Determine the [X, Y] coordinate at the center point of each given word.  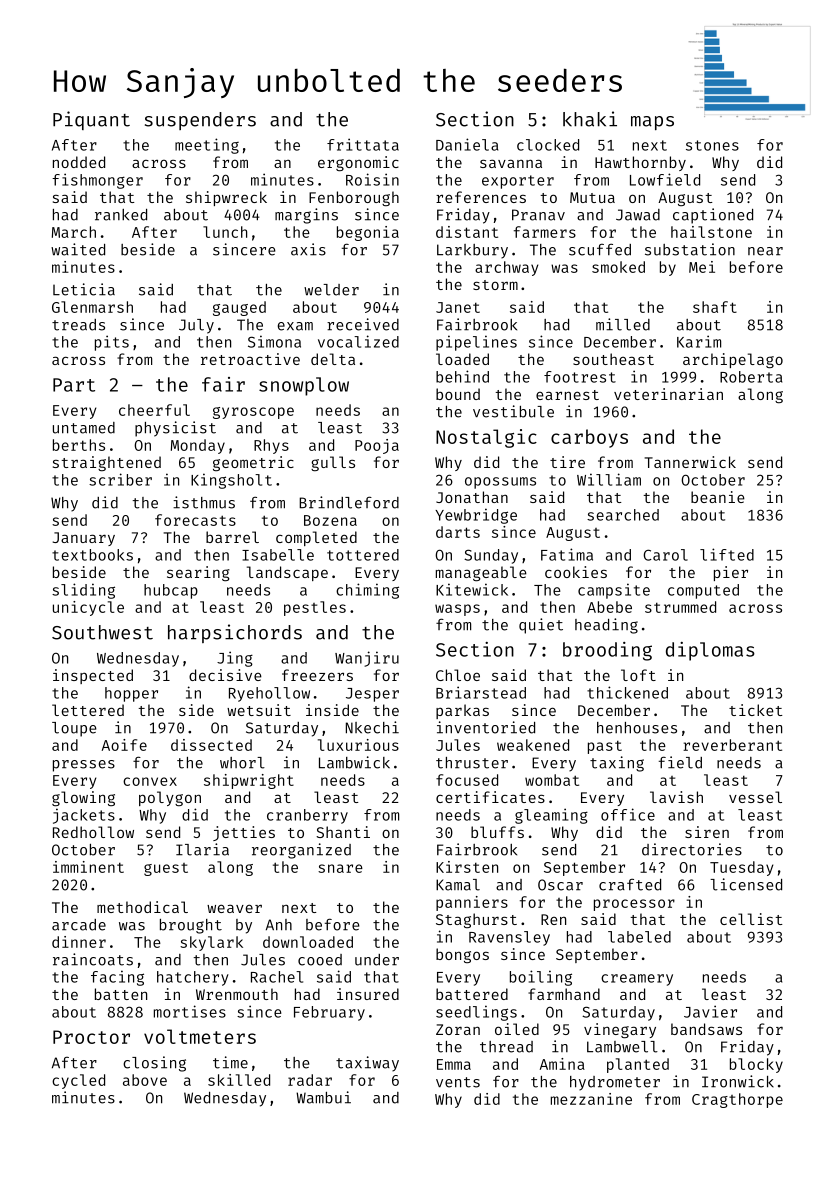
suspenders [200, 121]
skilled [239, 1080]
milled [623, 324]
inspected [93, 676]
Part [74, 385]
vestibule [513, 411]
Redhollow [93, 832]
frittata [363, 144]
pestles [315, 608]
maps [652, 123]
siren [707, 832]
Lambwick [354, 762]
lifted [727, 554]
